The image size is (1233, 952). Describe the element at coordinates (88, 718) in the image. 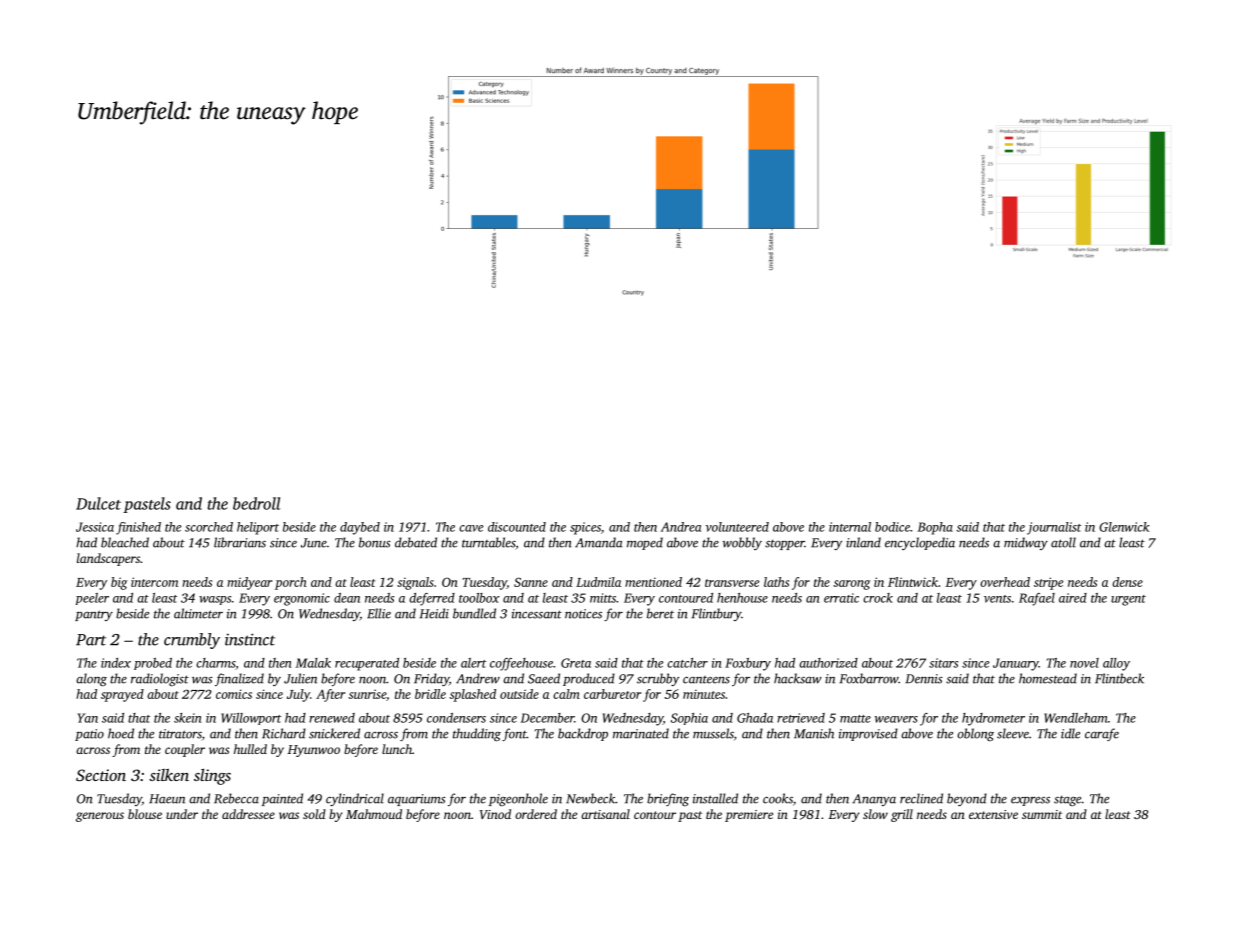

I see `Yan` at that location.
